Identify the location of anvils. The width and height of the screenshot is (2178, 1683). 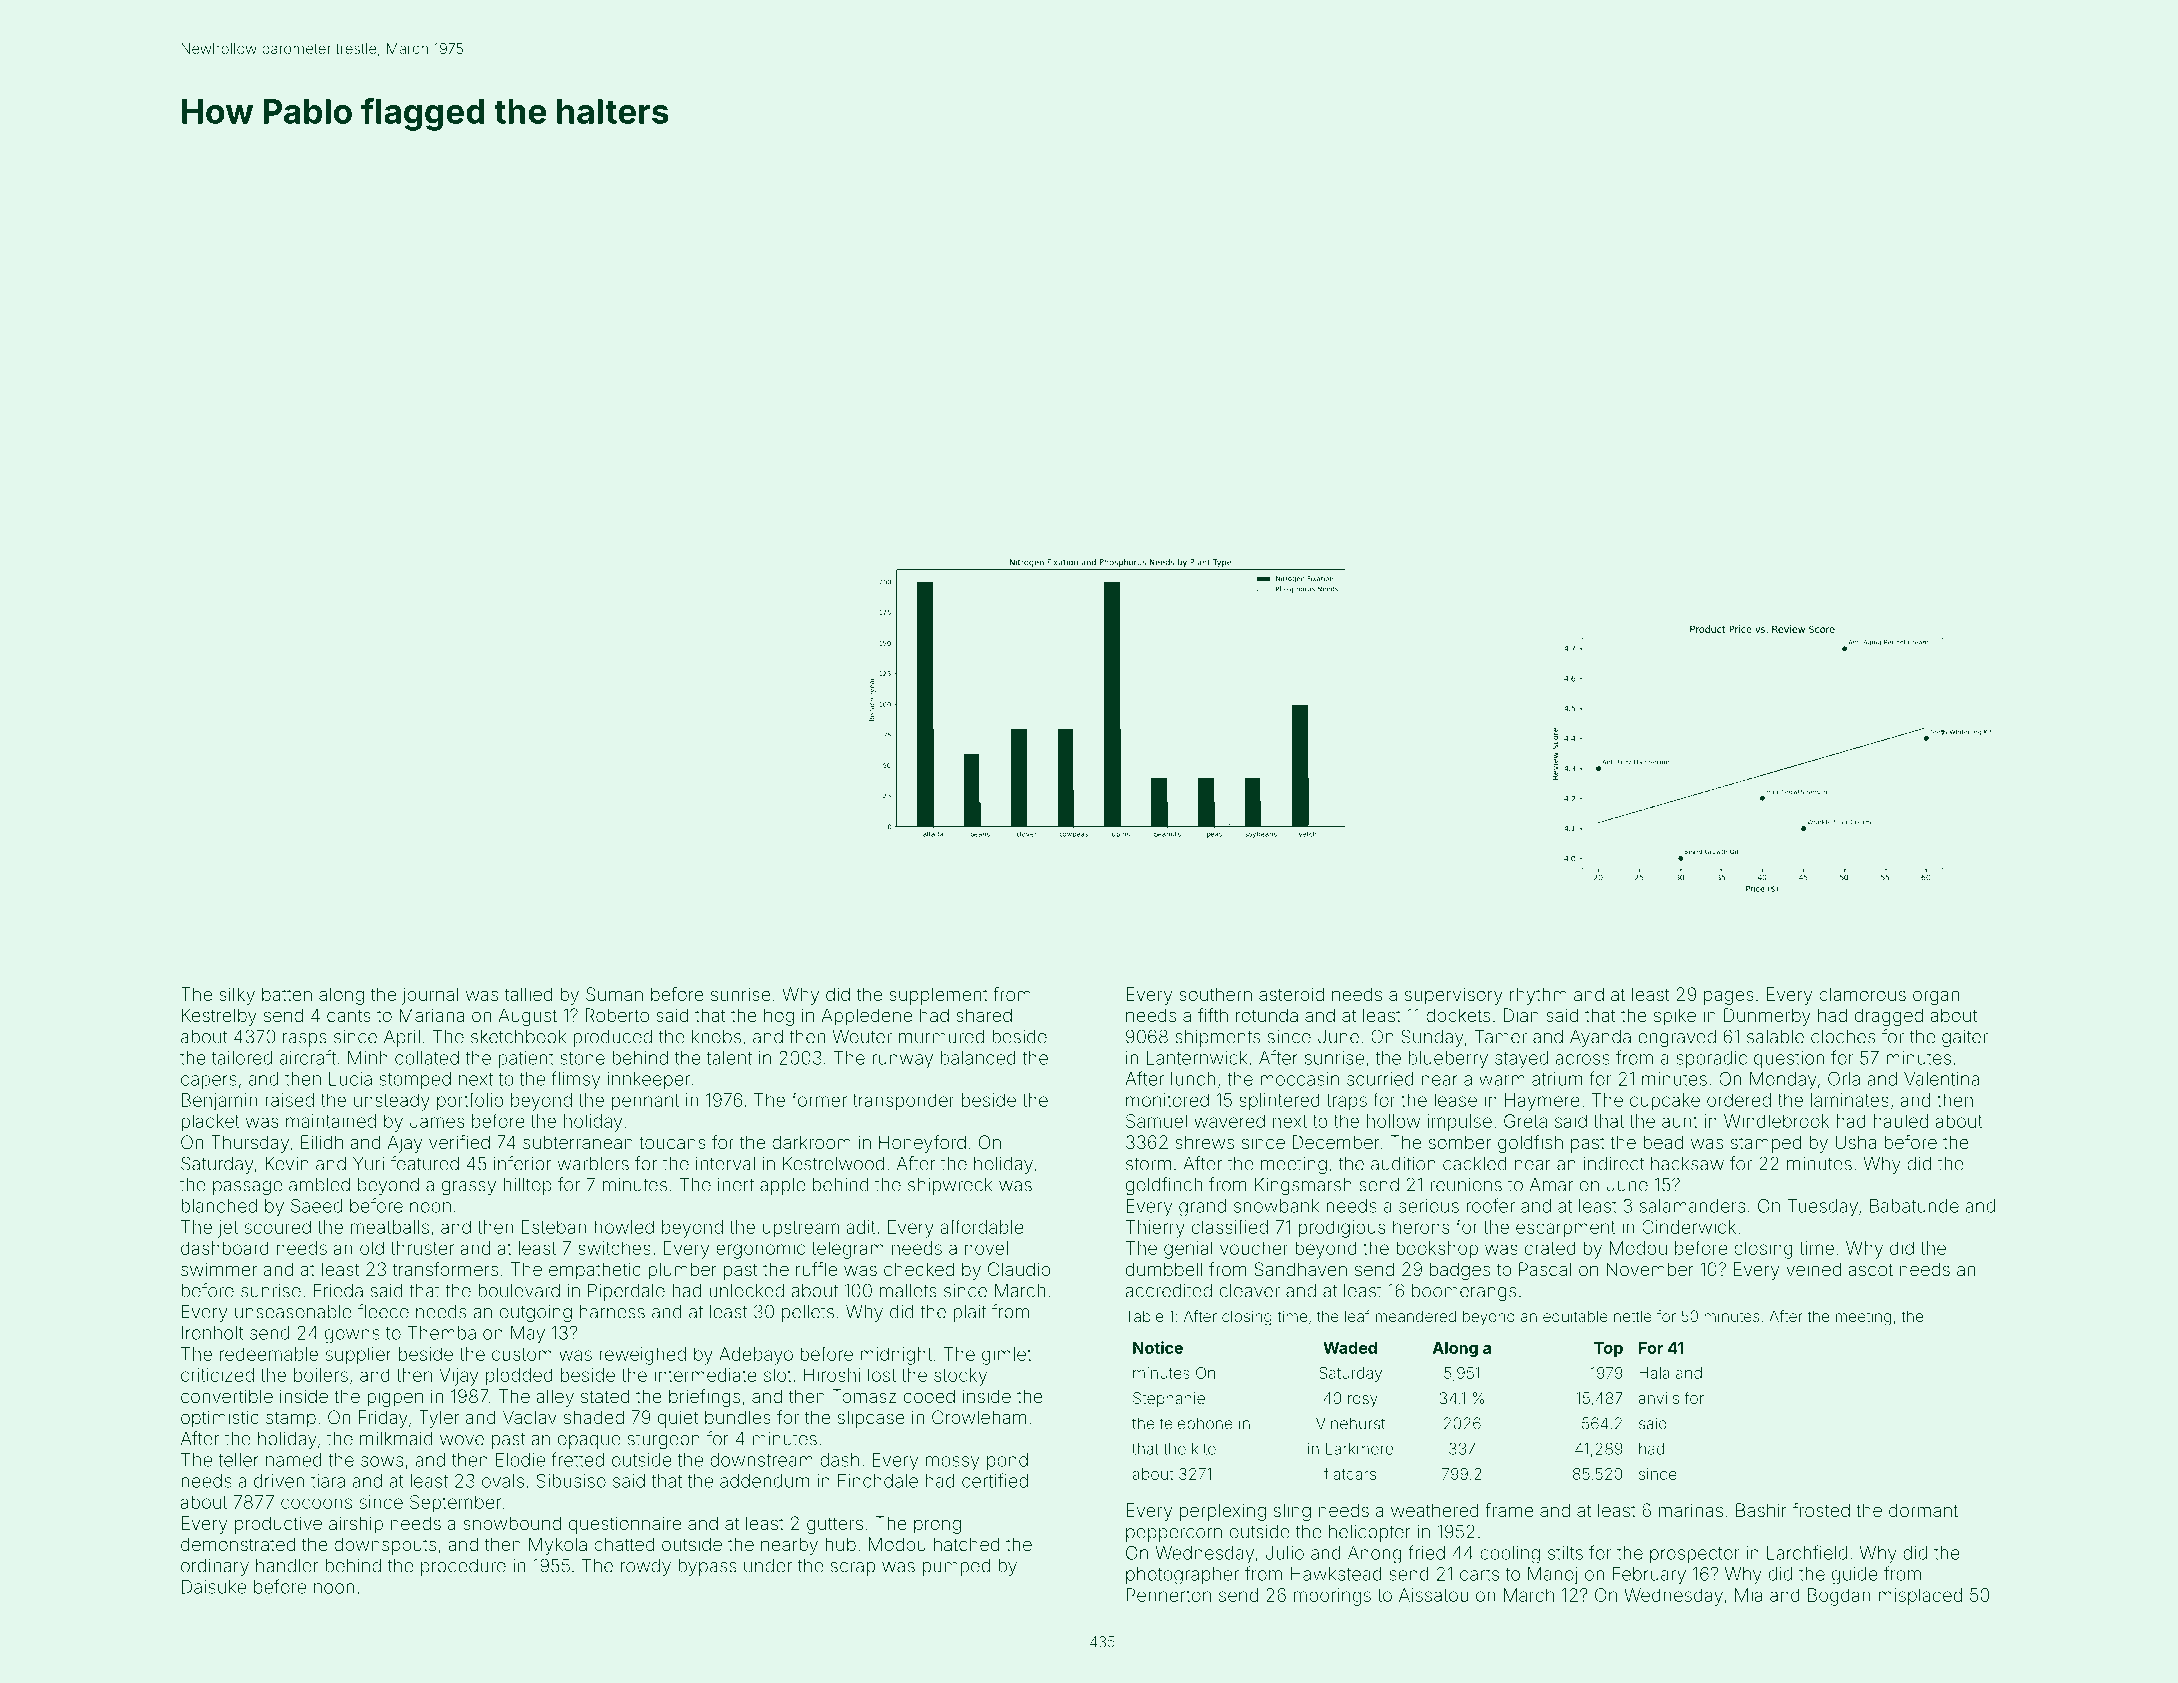
(1659, 1398).
